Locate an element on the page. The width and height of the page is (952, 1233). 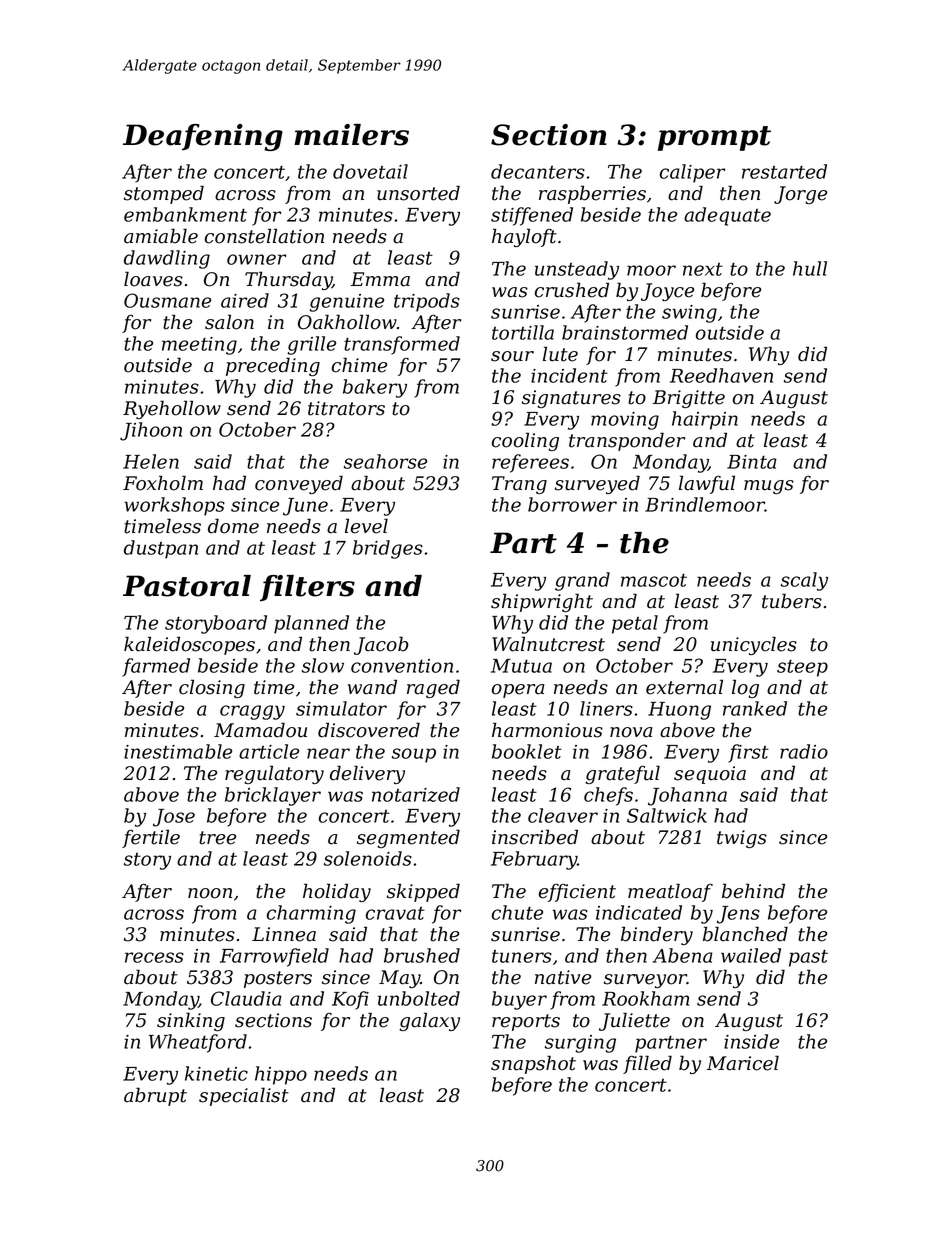
planned is located at coordinates (311, 624).
